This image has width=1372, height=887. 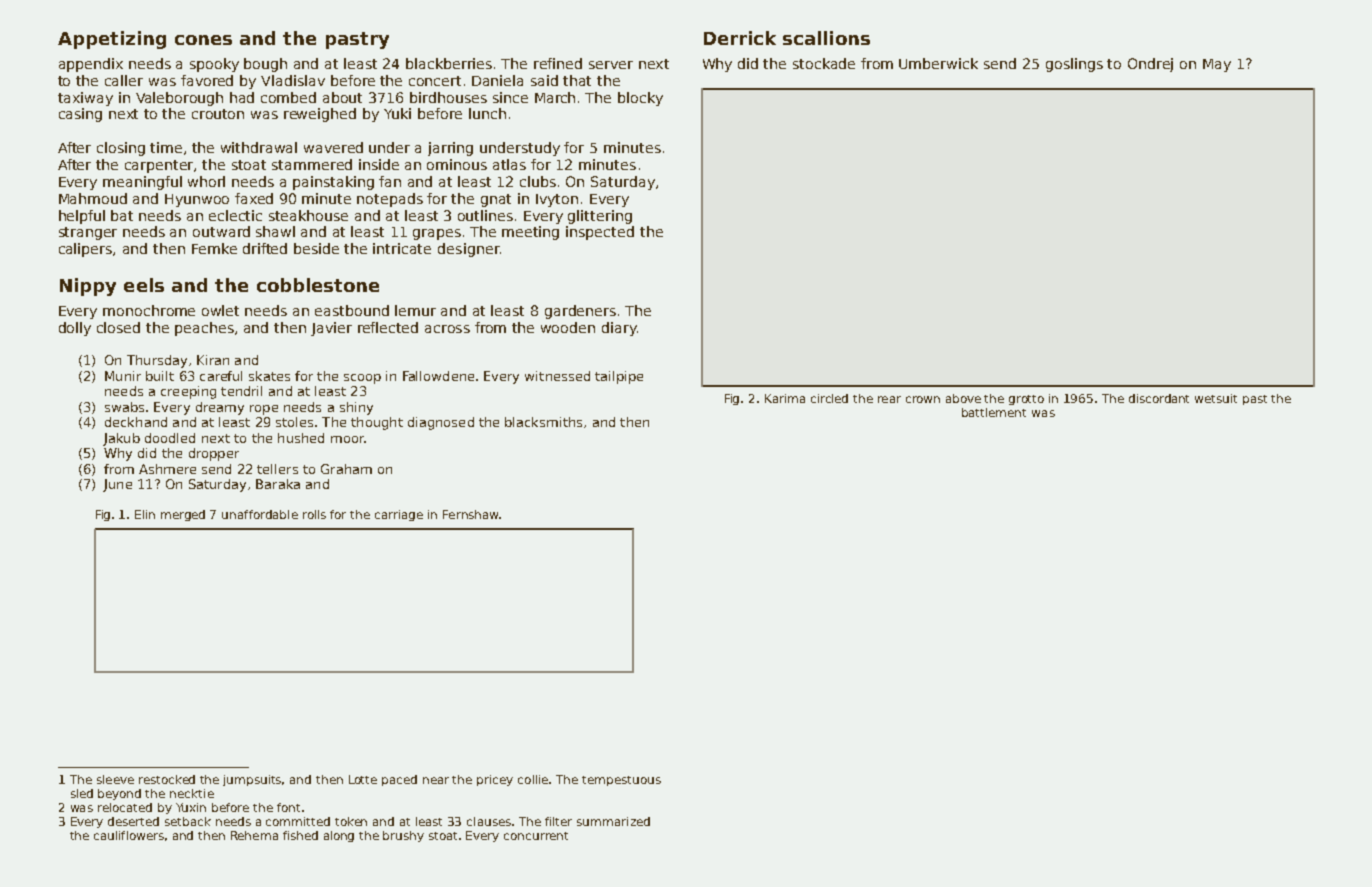 I want to click on Derrick, so click(x=740, y=38).
